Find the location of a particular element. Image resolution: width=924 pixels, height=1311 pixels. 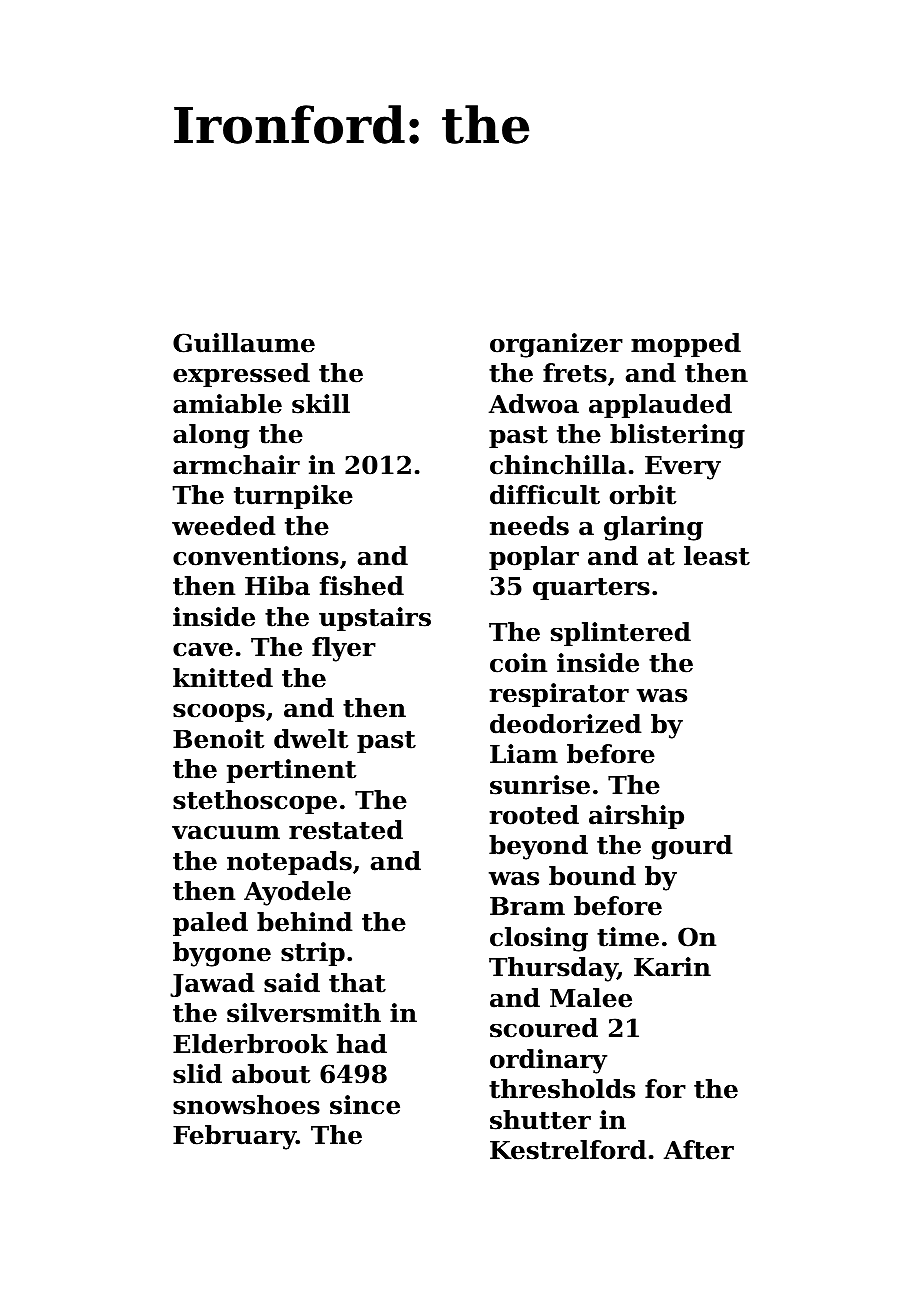

Malee is located at coordinates (591, 998).
